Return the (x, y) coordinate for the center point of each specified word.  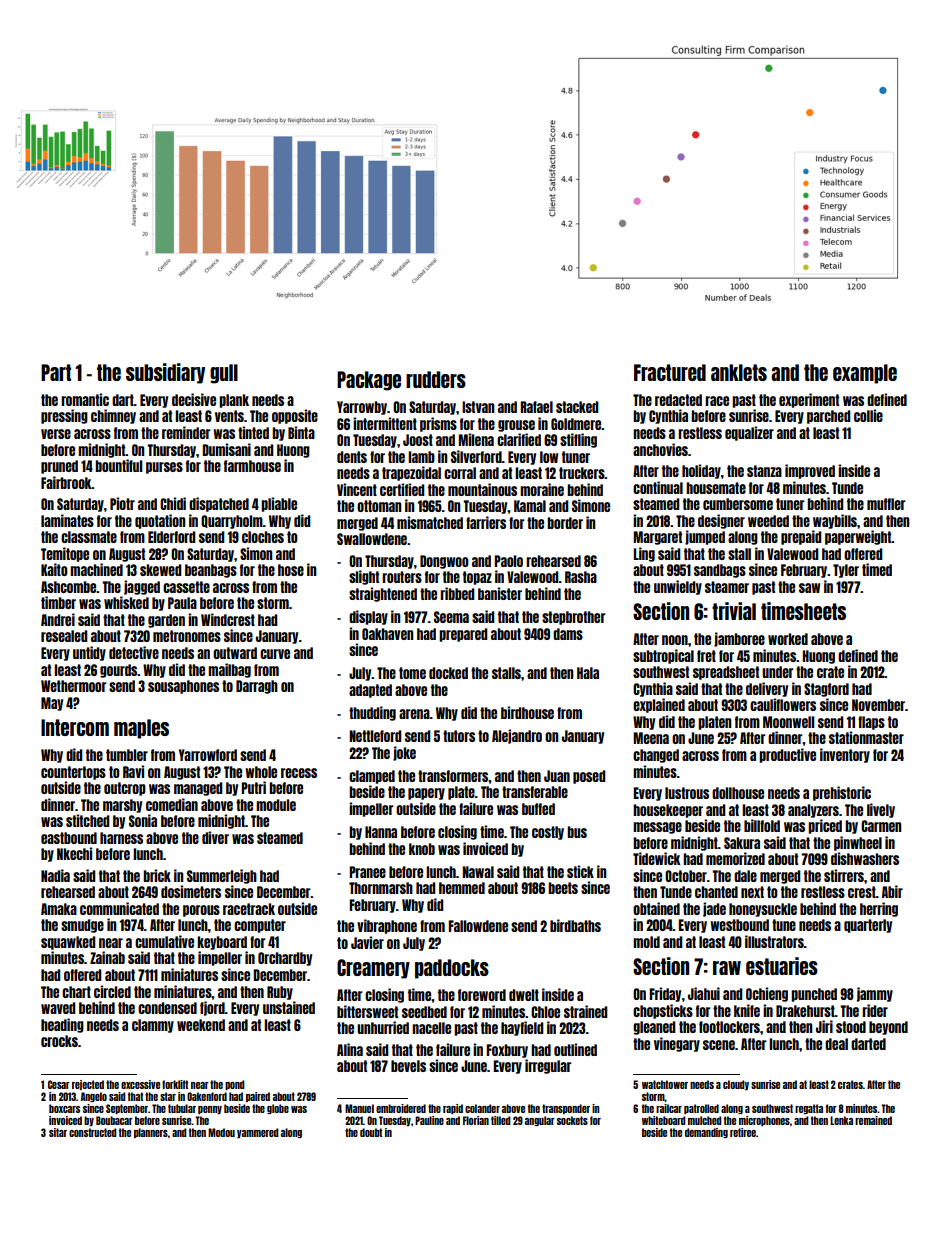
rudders (436, 379)
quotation (160, 521)
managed (198, 789)
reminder (186, 432)
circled (112, 991)
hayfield (522, 1028)
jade (714, 909)
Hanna (381, 832)
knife (747, 1010)
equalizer (749, 433)
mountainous (482, 489)
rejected (88, 1085)
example (865, 374)
